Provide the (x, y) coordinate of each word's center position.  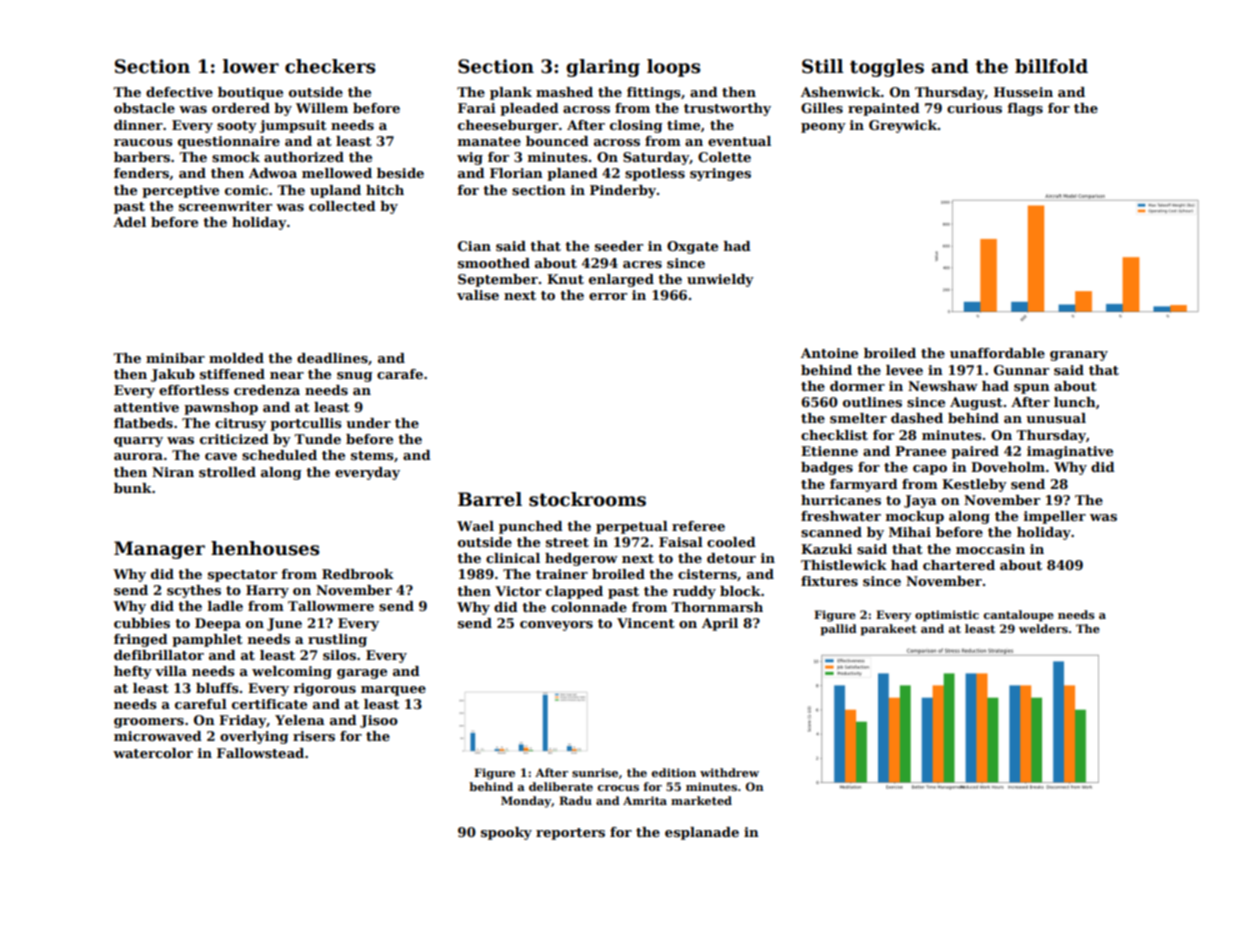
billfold (1051, 66)
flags (1025, 109)
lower (251, 66)
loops (674, 68)
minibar (175, 358)
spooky (506, 833)
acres (642, 264)
